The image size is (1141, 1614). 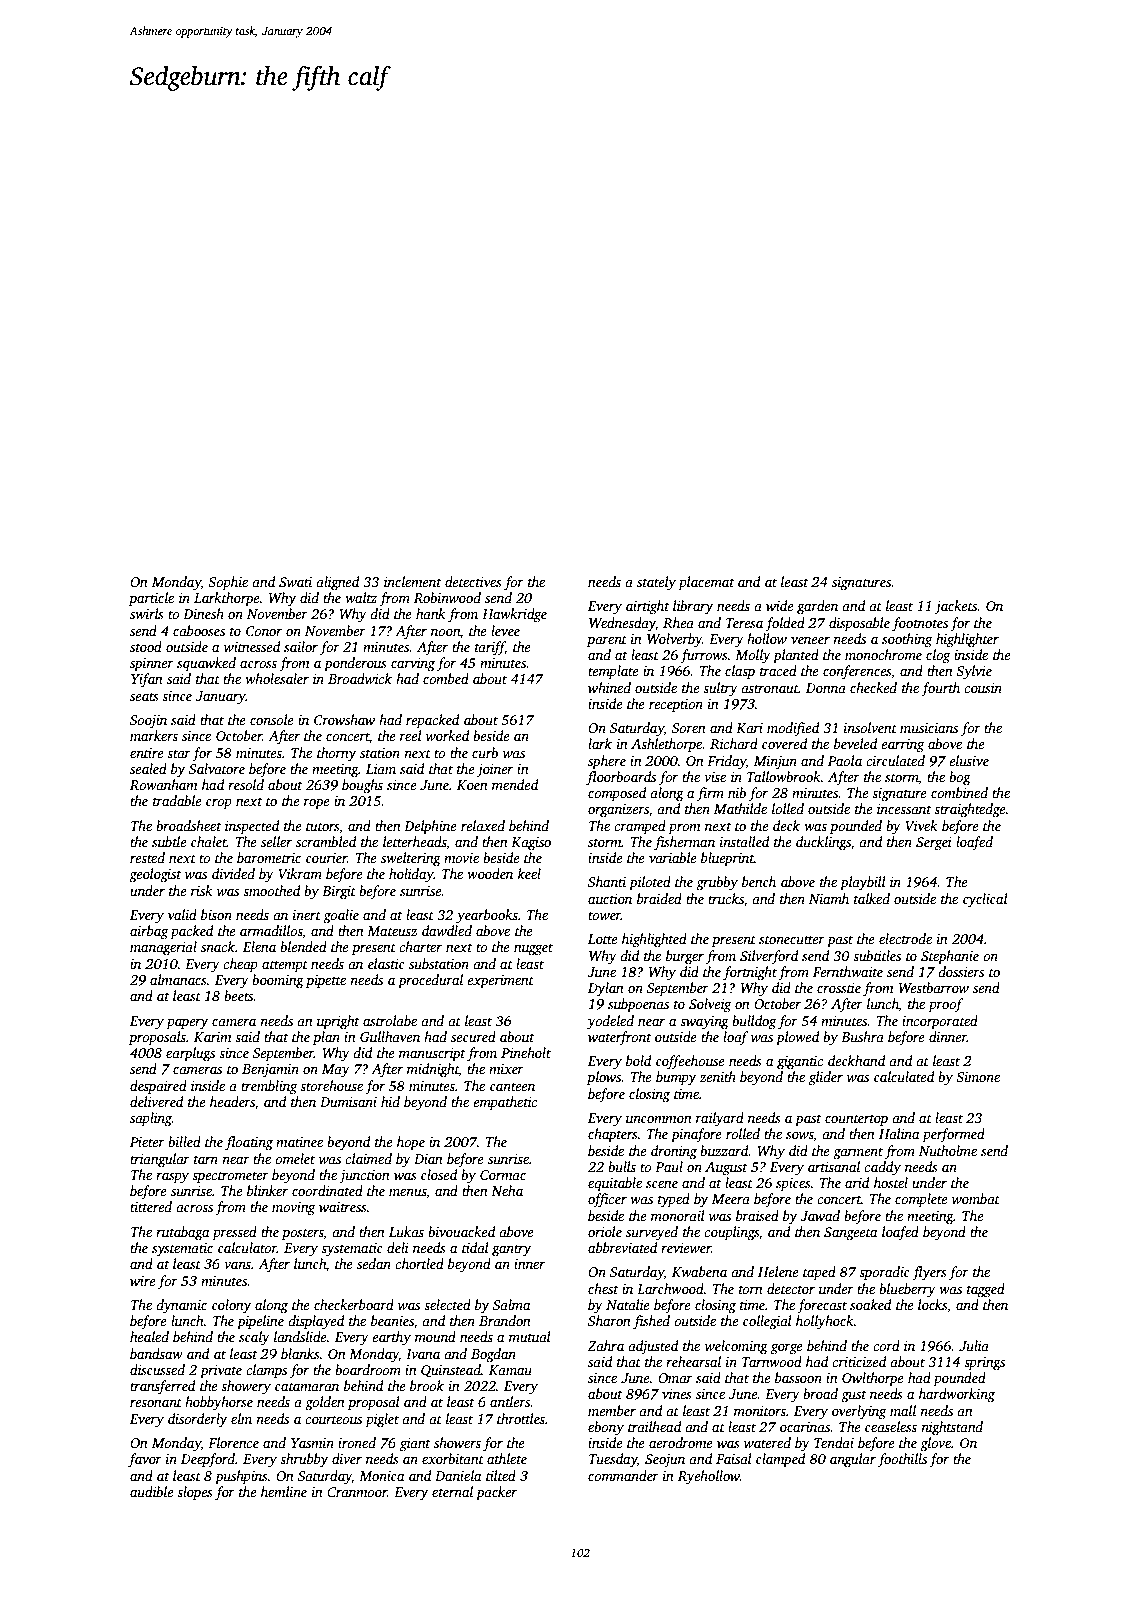 What do you see at coordinates (724, 1150) in the document?
I see `buzzard` at bounding box center [724, 1150].
